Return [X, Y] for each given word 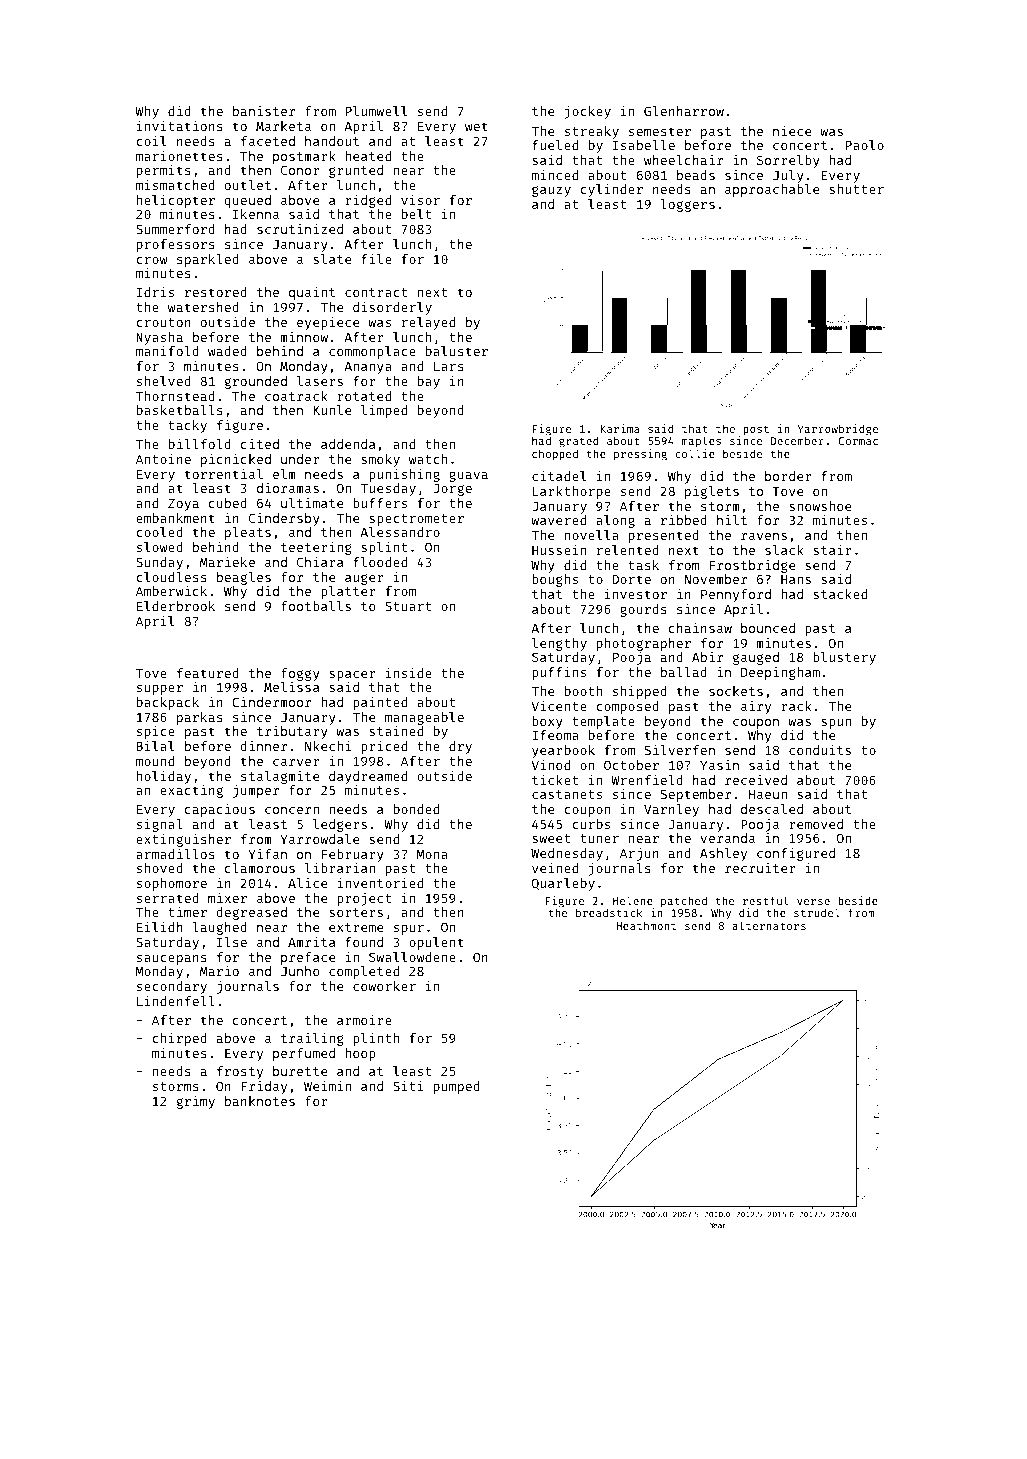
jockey [588, 112]
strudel [817, 912]
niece [792, 131]
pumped [457, 1087]
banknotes [260, 1101]
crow [151, 260]
